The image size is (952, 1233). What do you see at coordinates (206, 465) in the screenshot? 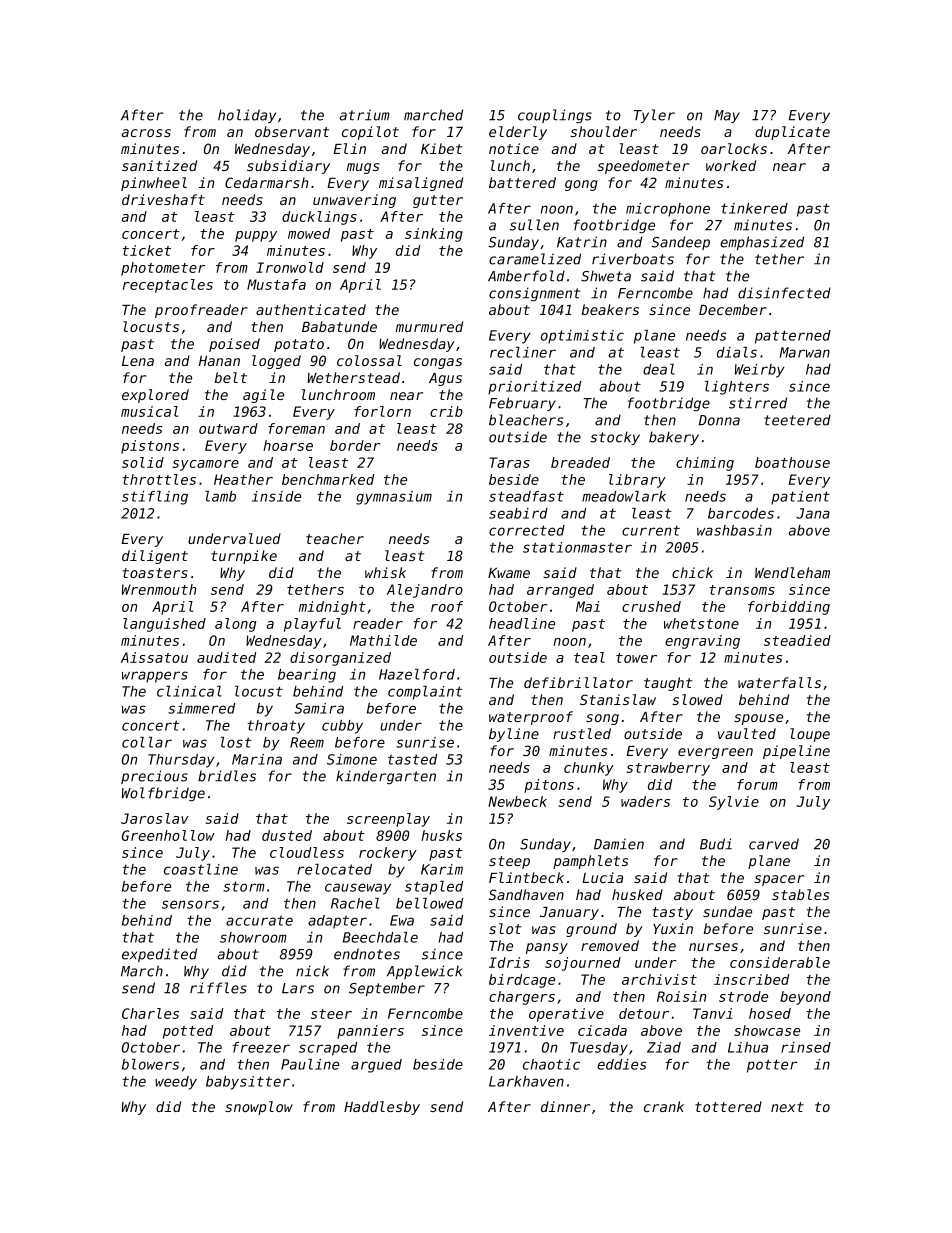
I see `sycamore` at bounding box center [206, 465].
